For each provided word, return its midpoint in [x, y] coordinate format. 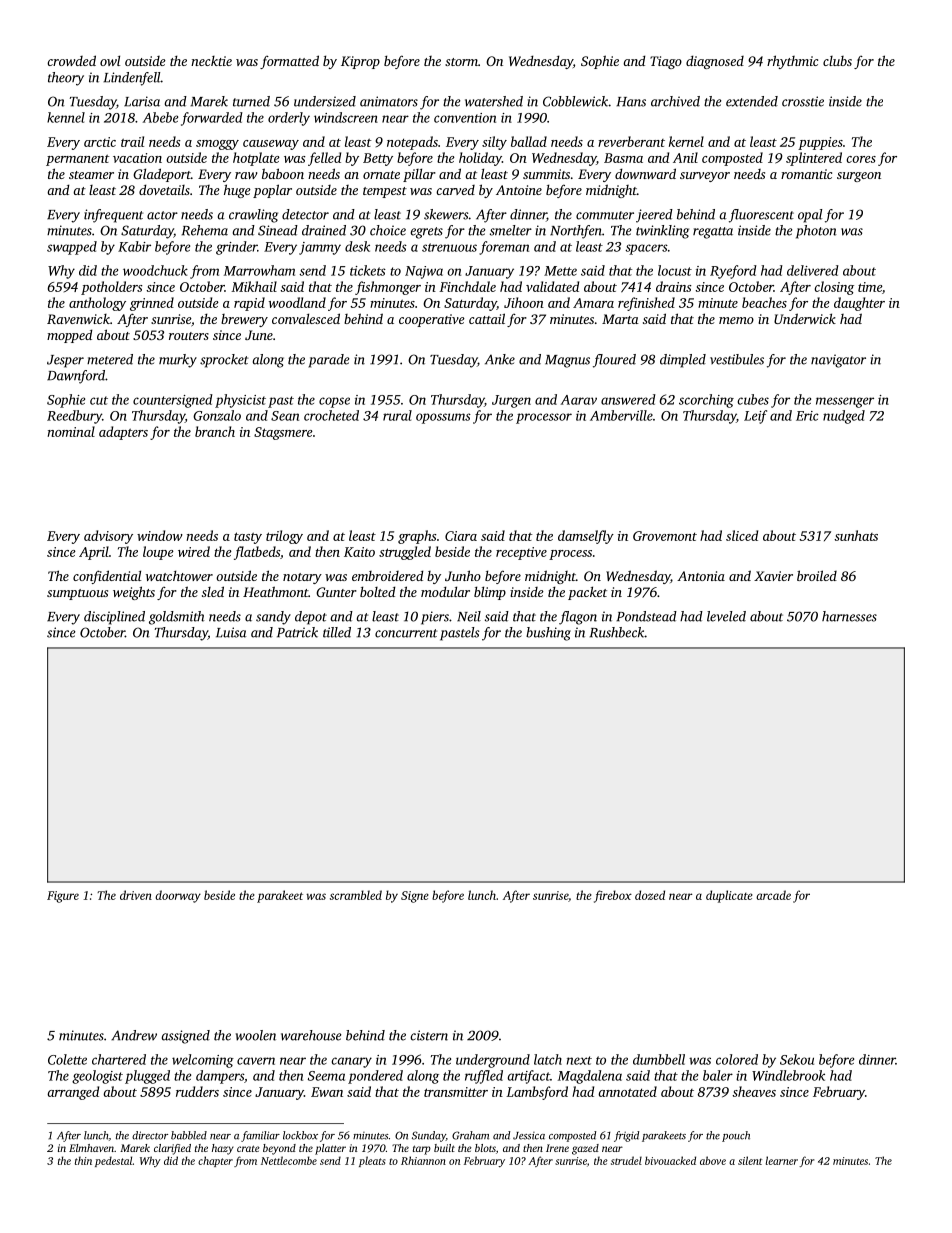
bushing [548, 634]
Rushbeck [617, 632]
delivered [813, 270]
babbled [189, 1135]
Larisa [142, 101]
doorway [178, 896]
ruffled [484, 1077]
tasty [248, 538]
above [713, 1160]
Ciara [461, 536]
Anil [685, 157]
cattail [487, 318]
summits [546, 174]
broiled [817, 575]
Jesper [65, 361]
